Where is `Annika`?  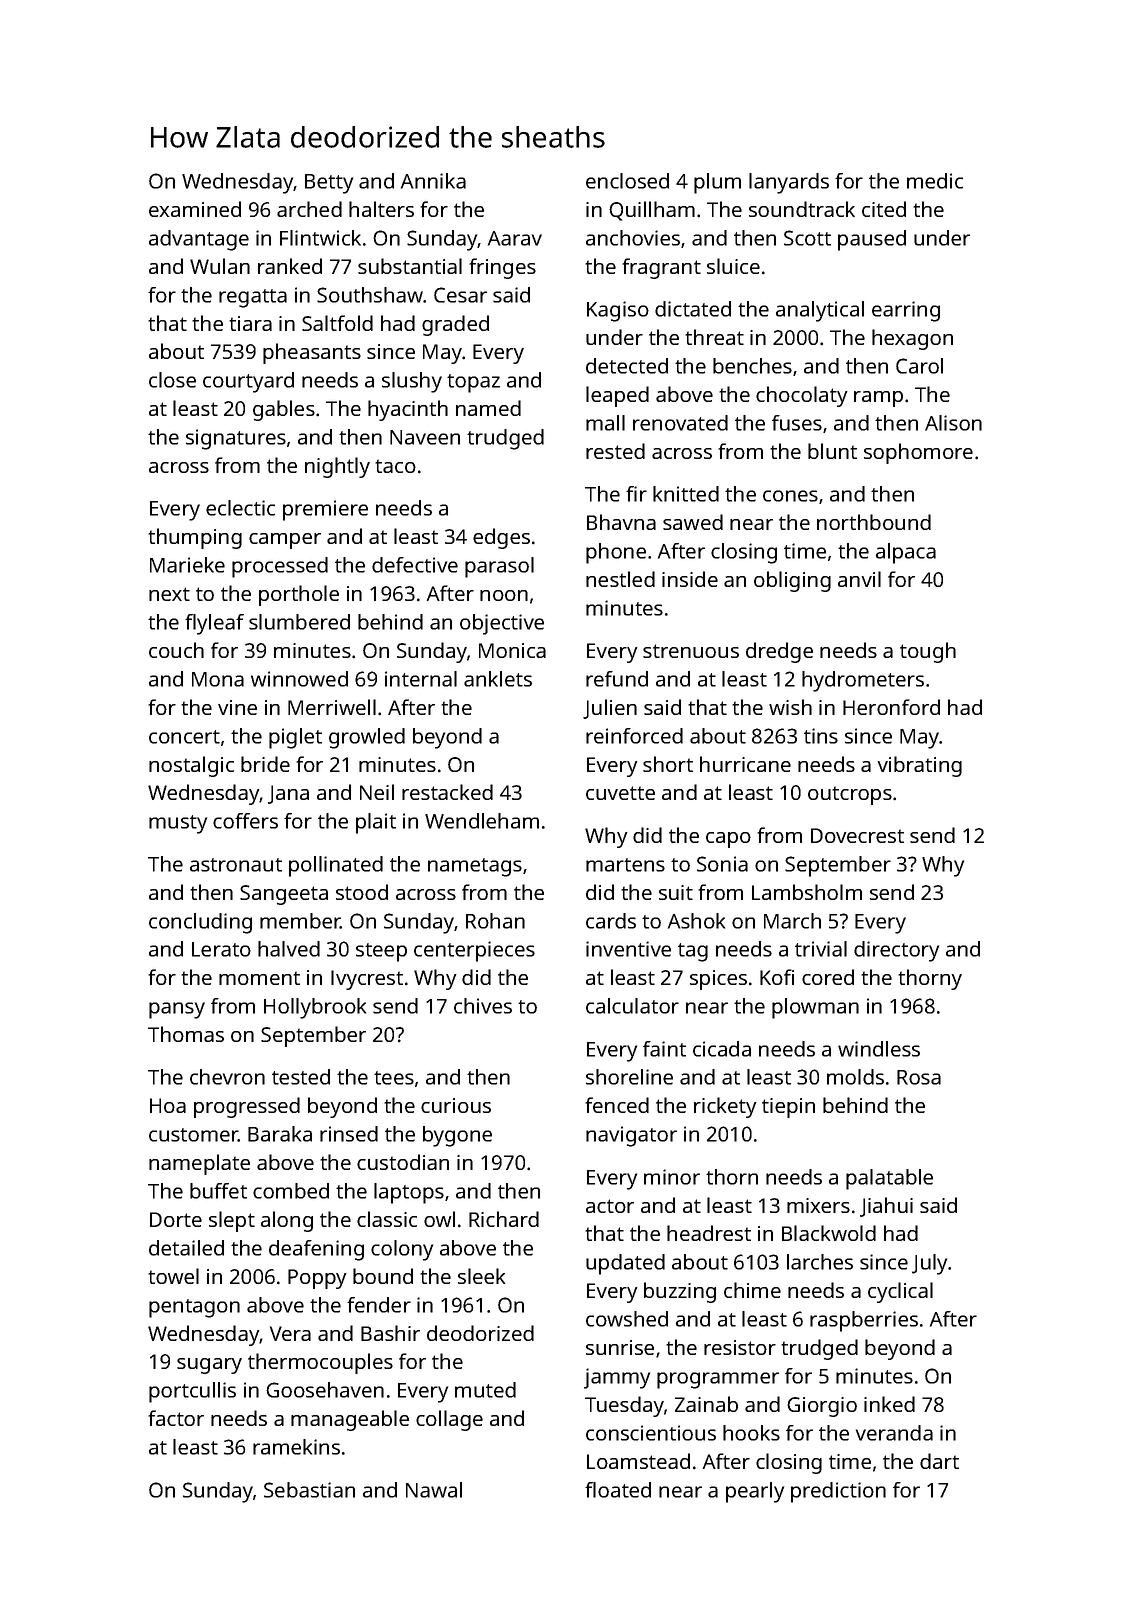 Annika is located at coordinates (433, 181).
